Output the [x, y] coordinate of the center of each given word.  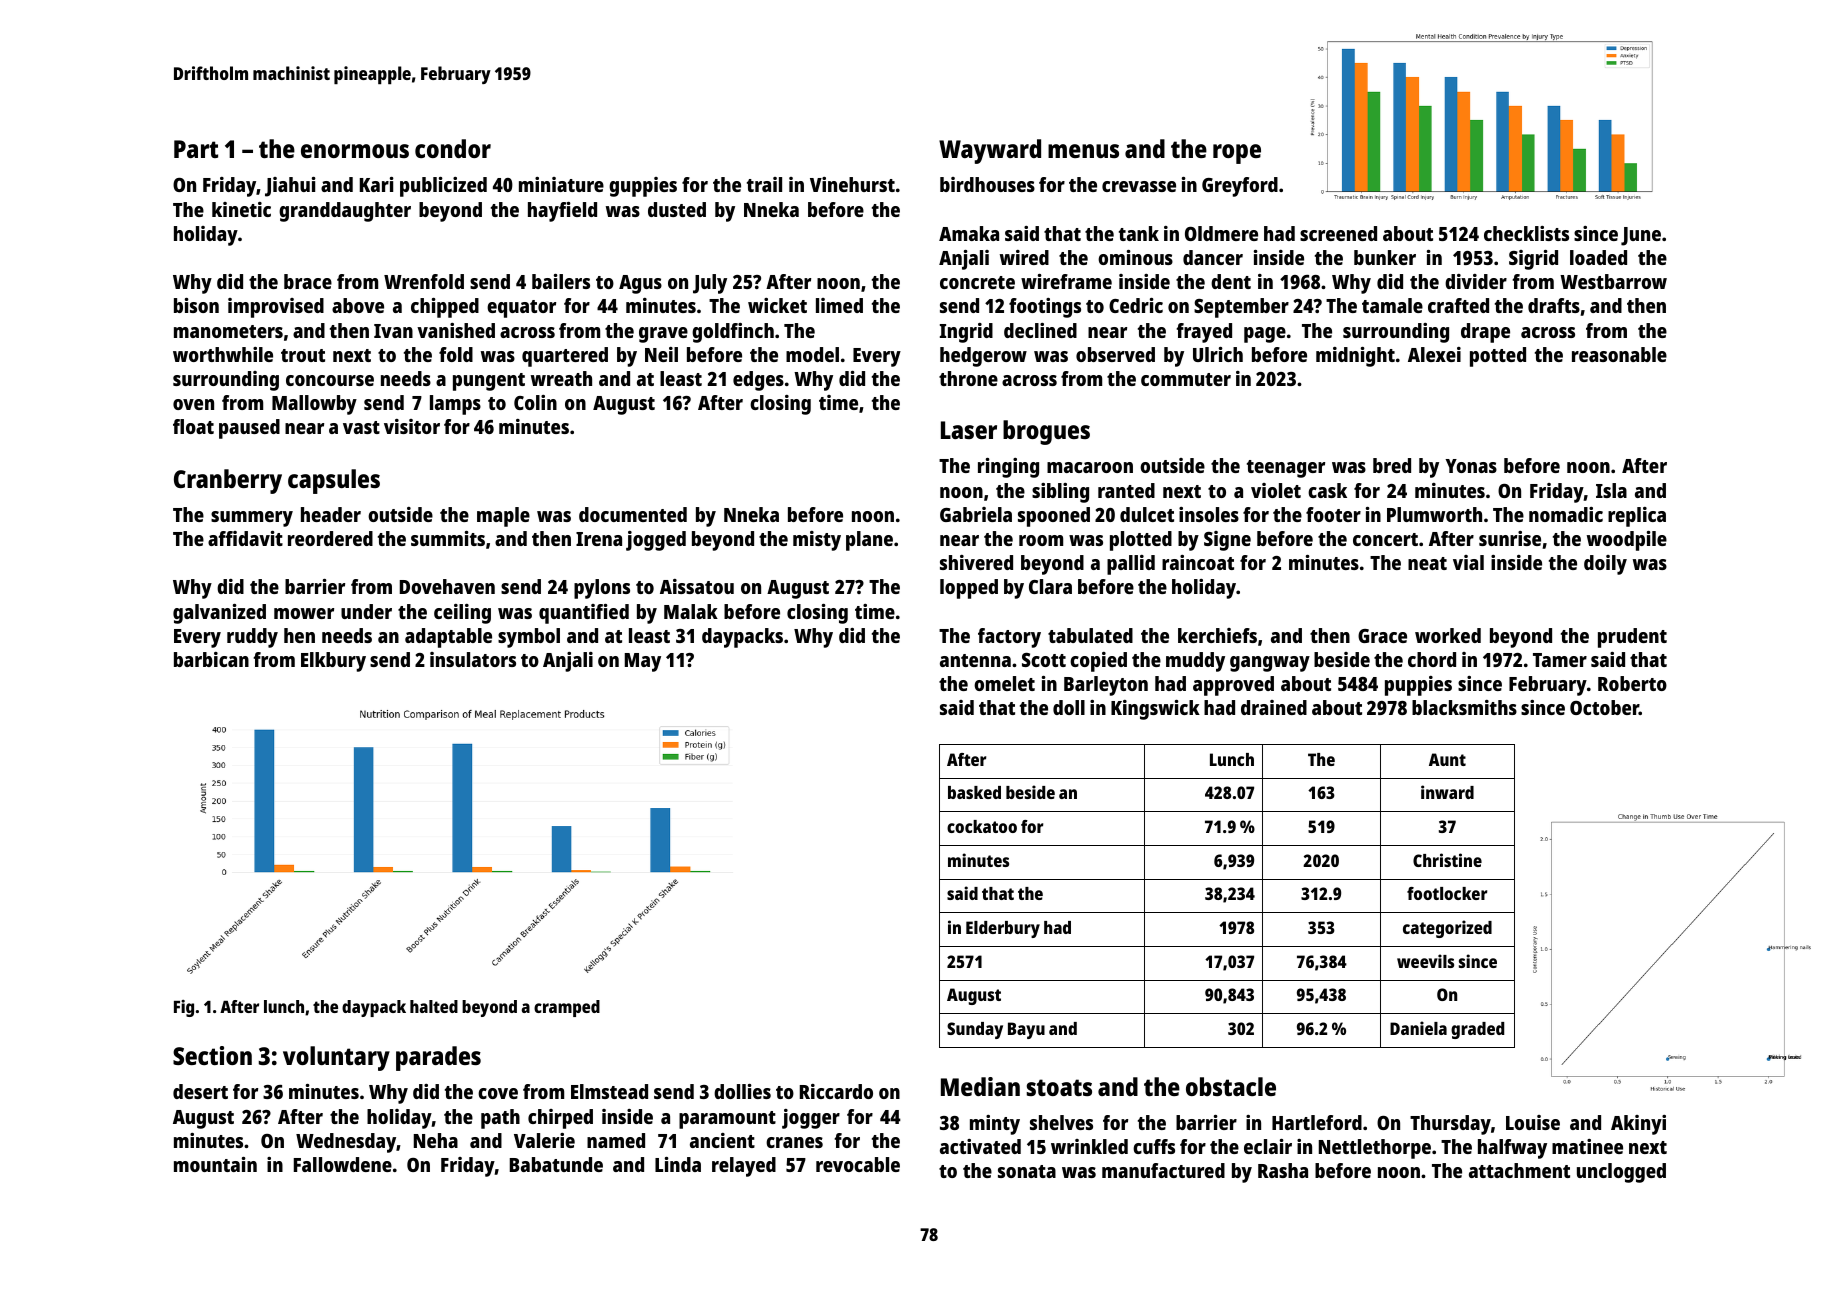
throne [968, 378]
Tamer [1560, 660]
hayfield [562, 212]
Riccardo [836, 1091]
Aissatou [697, 586]
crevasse [1139, 186]
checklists [1526, 233]
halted [434, 1006]
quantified [584, 614]
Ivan [393, 331]
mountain [215, 1164]
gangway [1270, 664]
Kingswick [1155, 710]
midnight [1355, 357]
